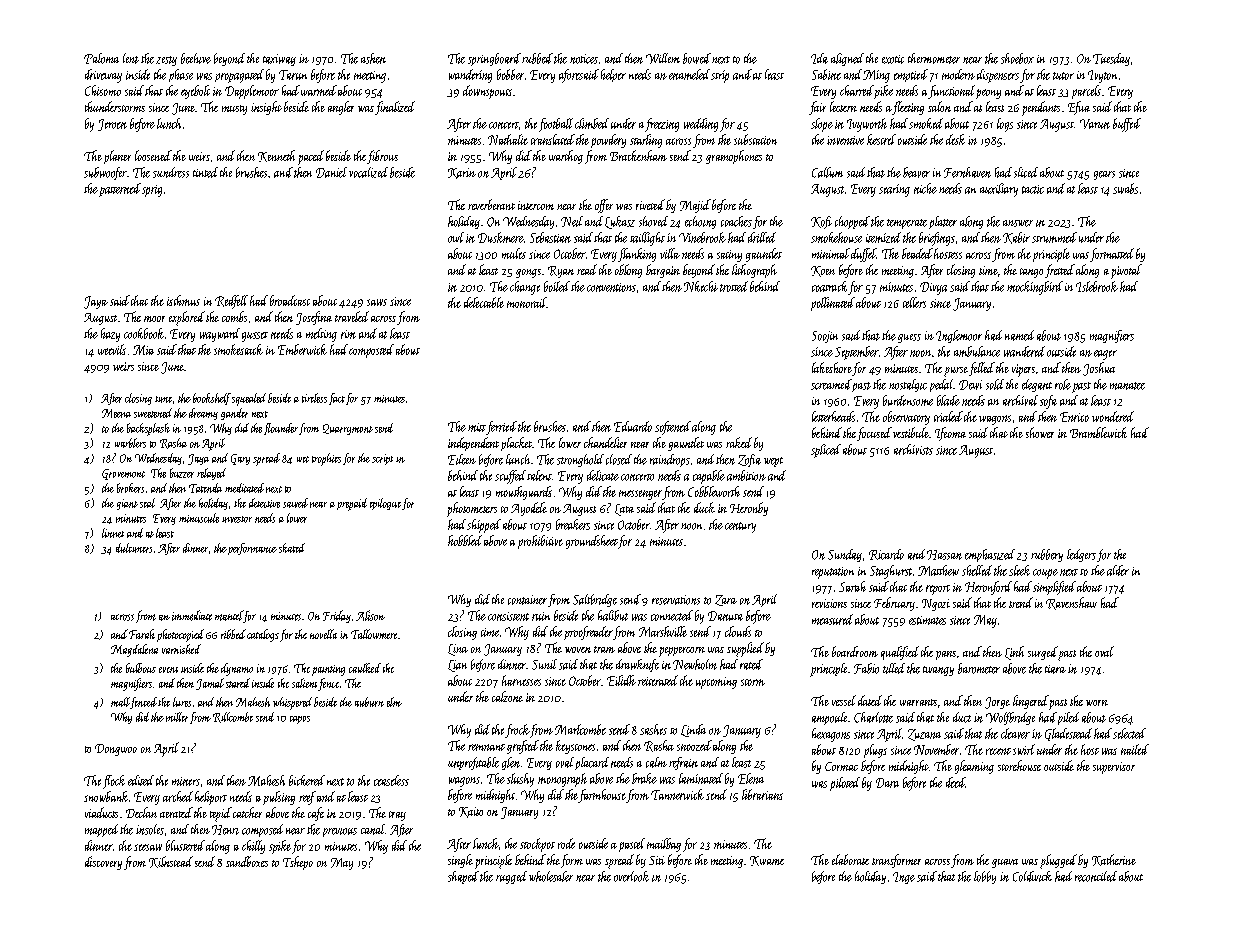 The height and width of the image is (952, 1233). Describe the element at coordinates (316, 814) in the image. I see `cafe` at that location.
